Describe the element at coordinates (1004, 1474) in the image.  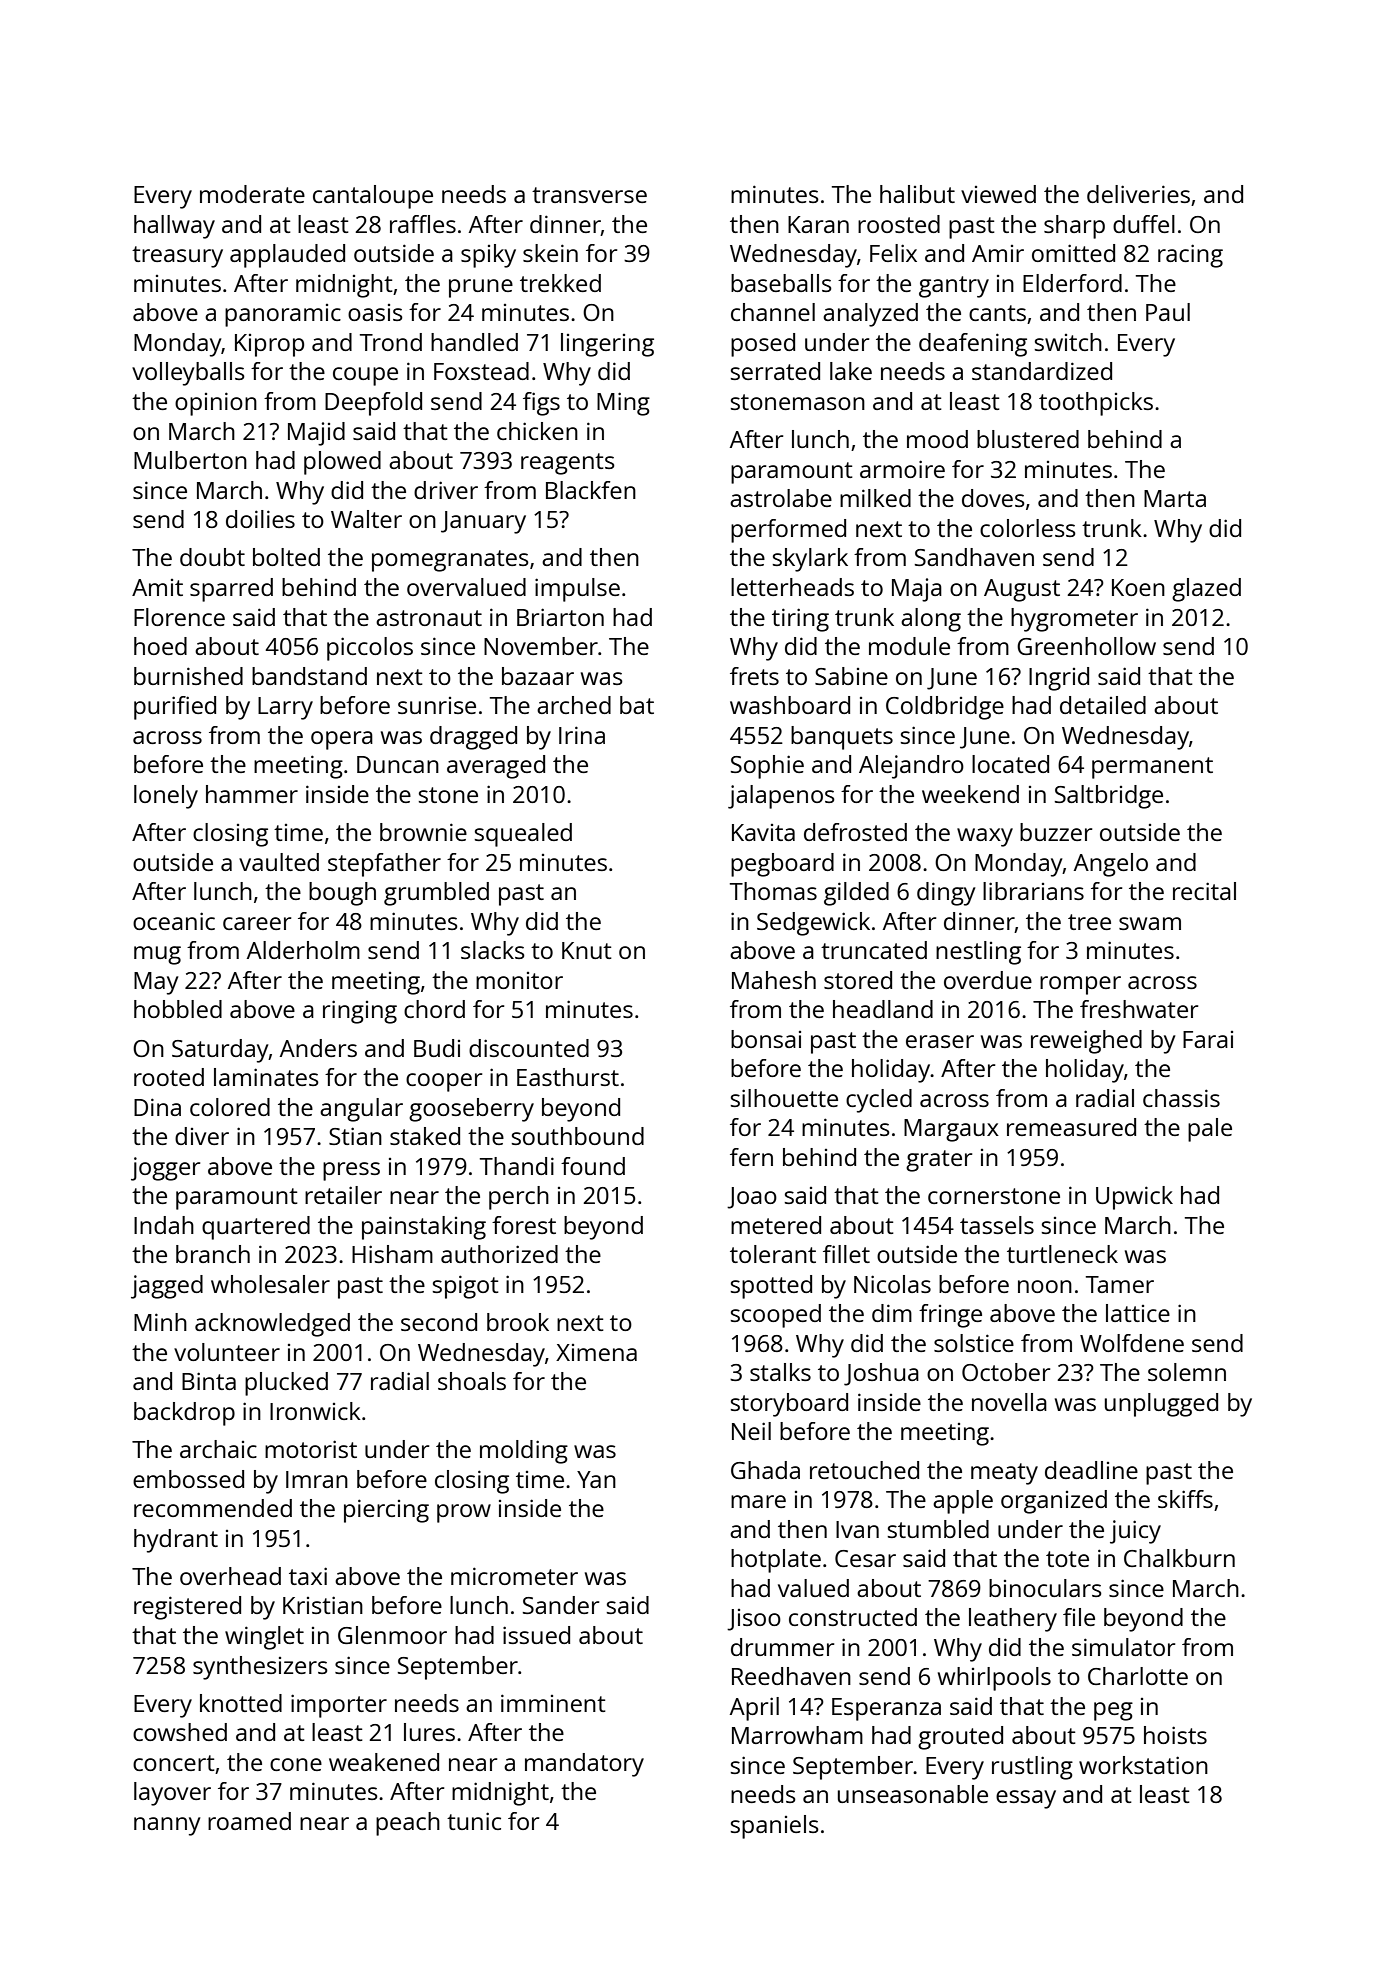
I see `meaty` at that location.
